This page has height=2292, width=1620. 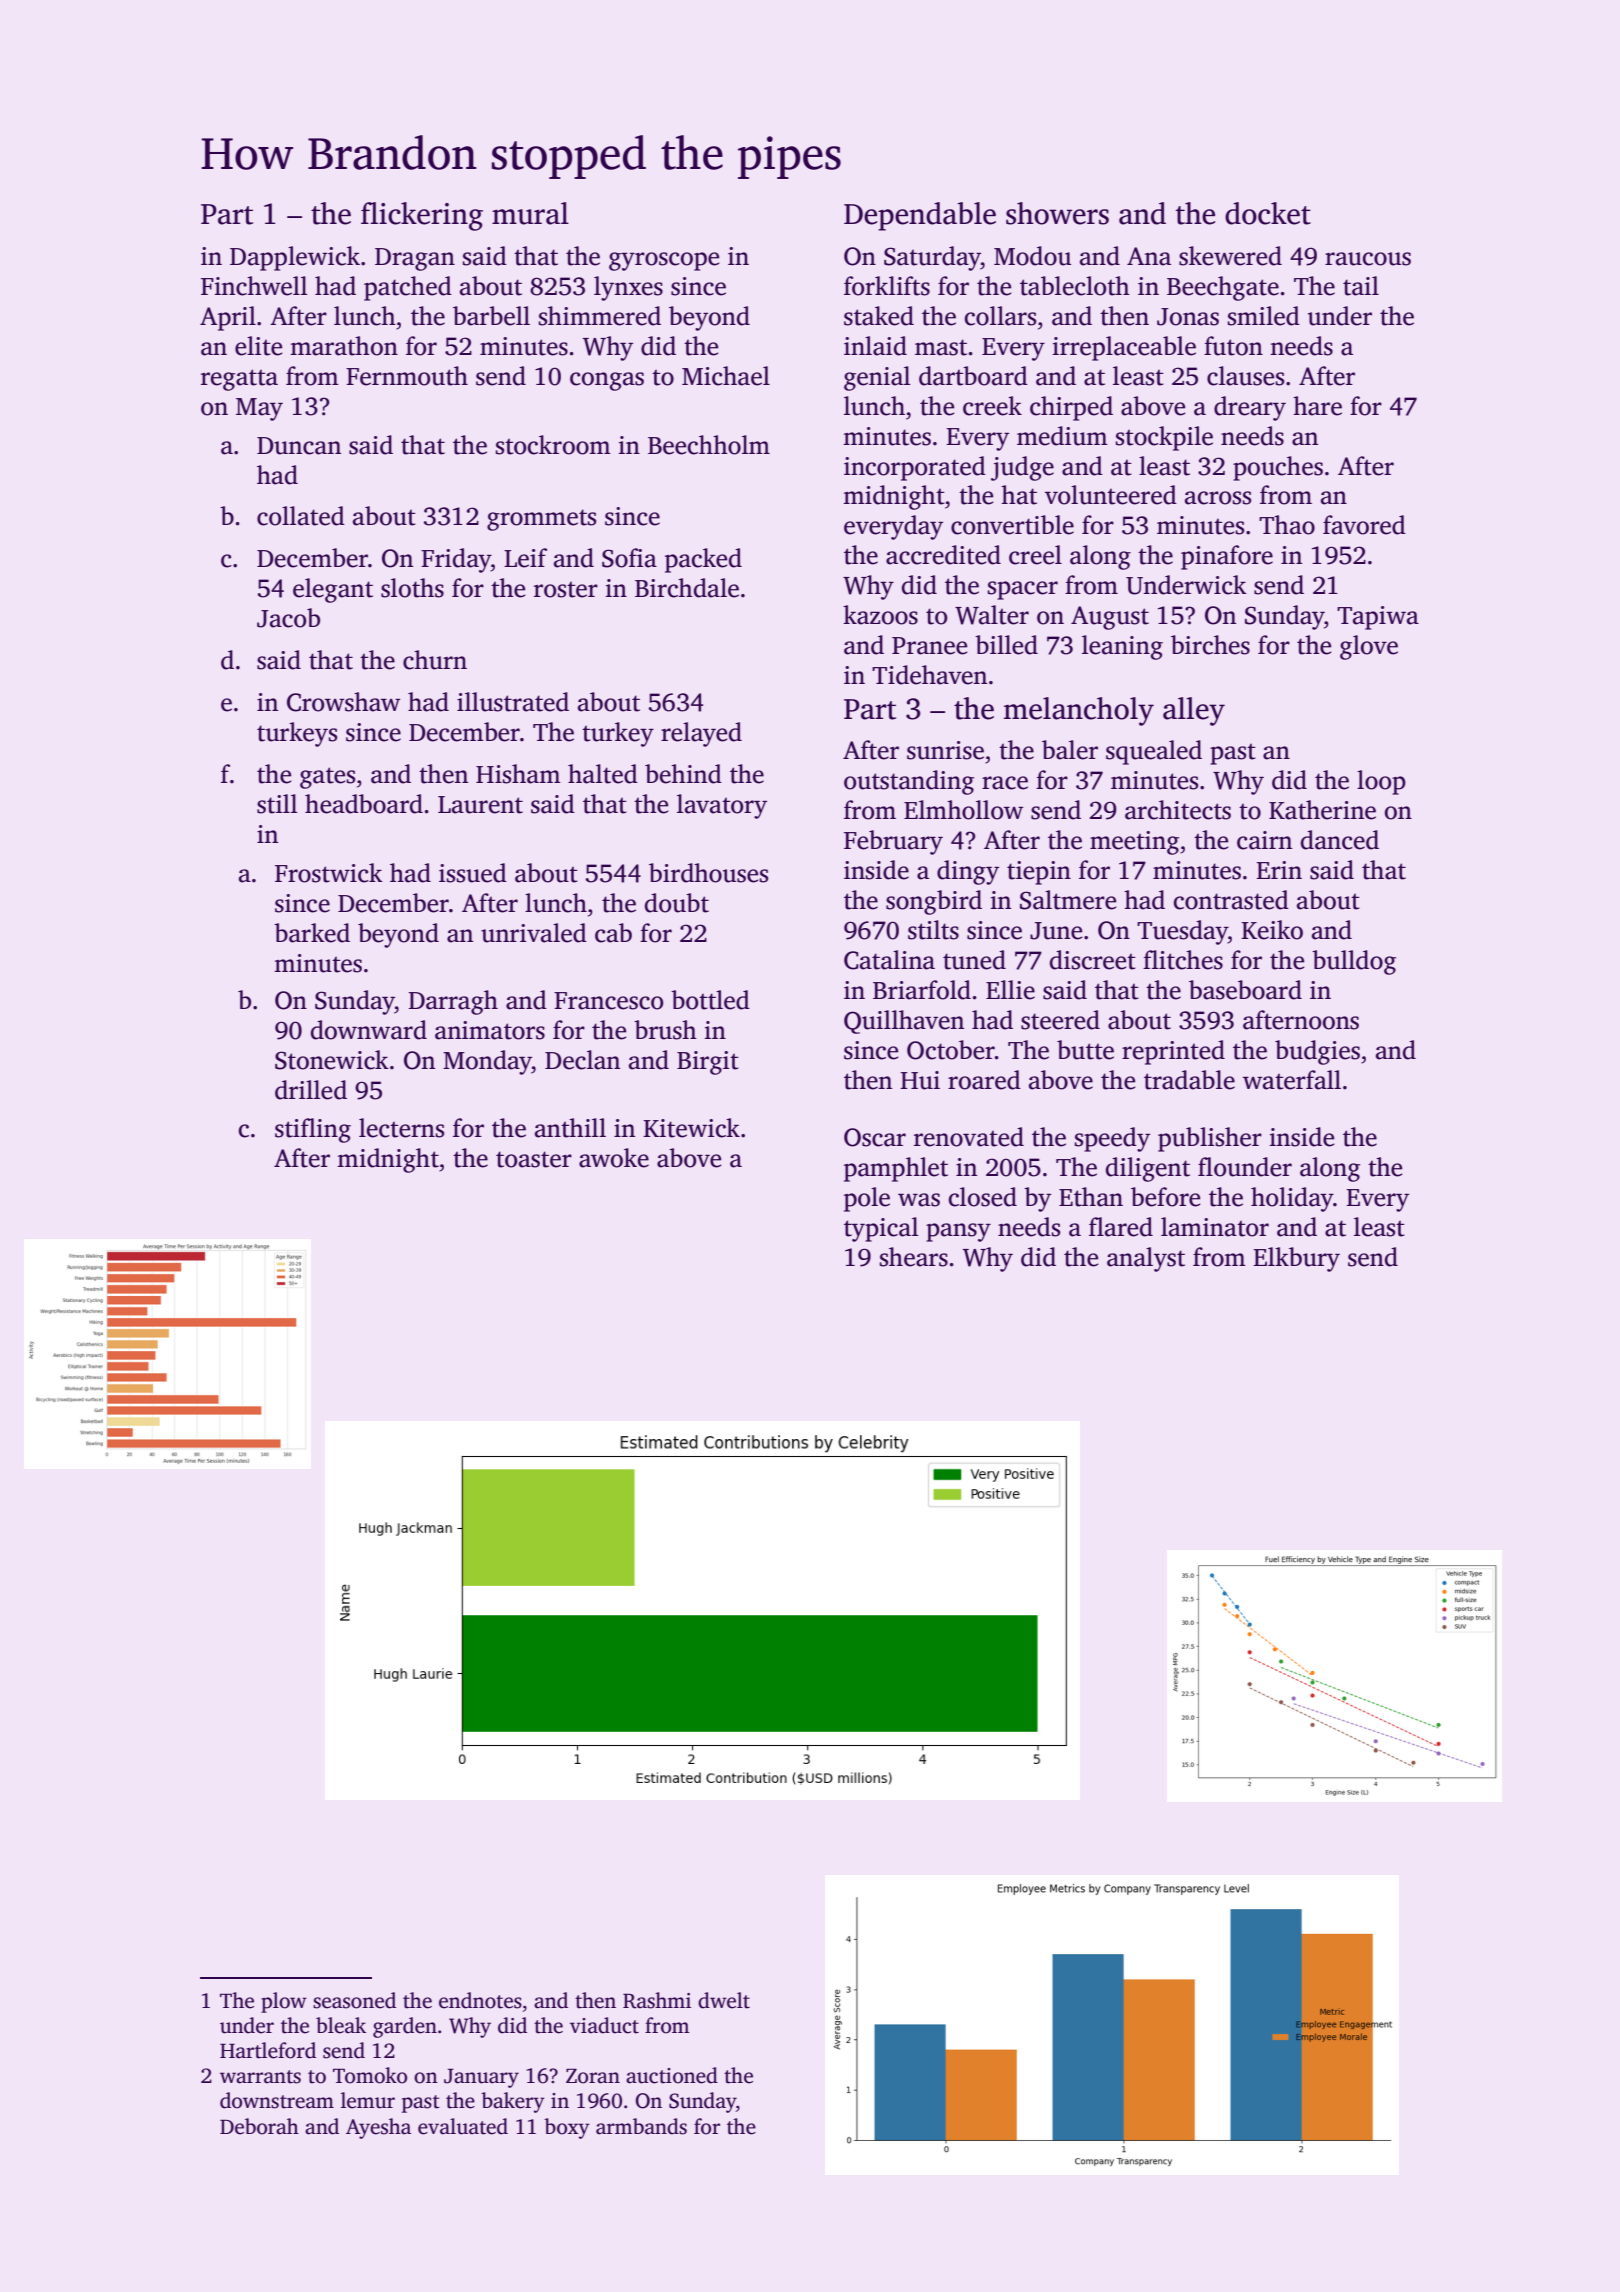 What do you see at coordinates (914, 1257) in the page?
I see `shears` at bounding box center [914, 1257].
